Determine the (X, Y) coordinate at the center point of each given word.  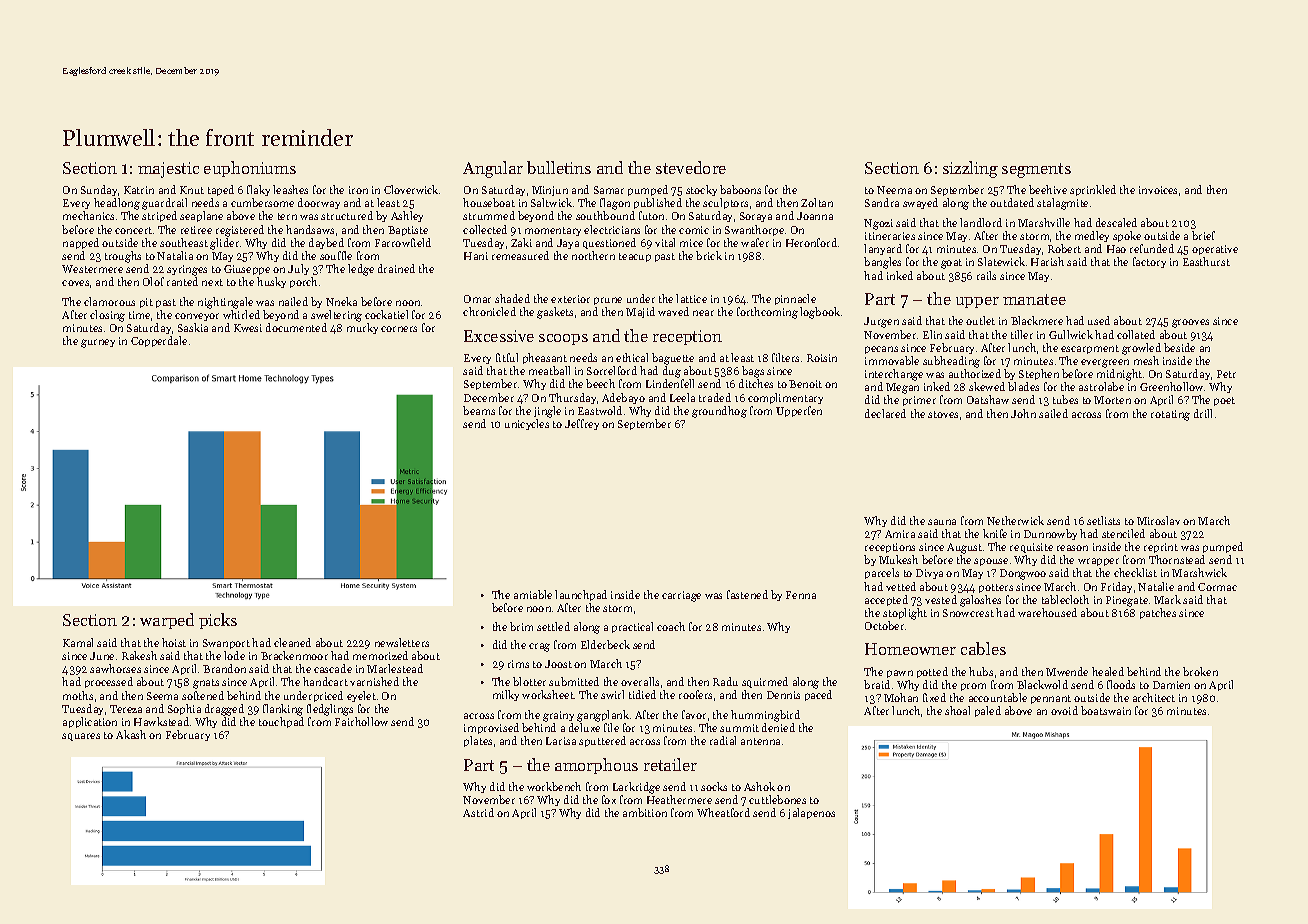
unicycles (527, 424)
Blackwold (1042, 684)
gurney (98, 343)
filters (785, 357)
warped (167, 621)
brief (1203, 235)
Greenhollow (1171, 386)
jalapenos (811, 813)
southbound (605, 215)
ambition (645, 812)
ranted (182, 281)
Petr (1226, 374)
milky (506, 695)
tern (287, 216)
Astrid (478, 812)
